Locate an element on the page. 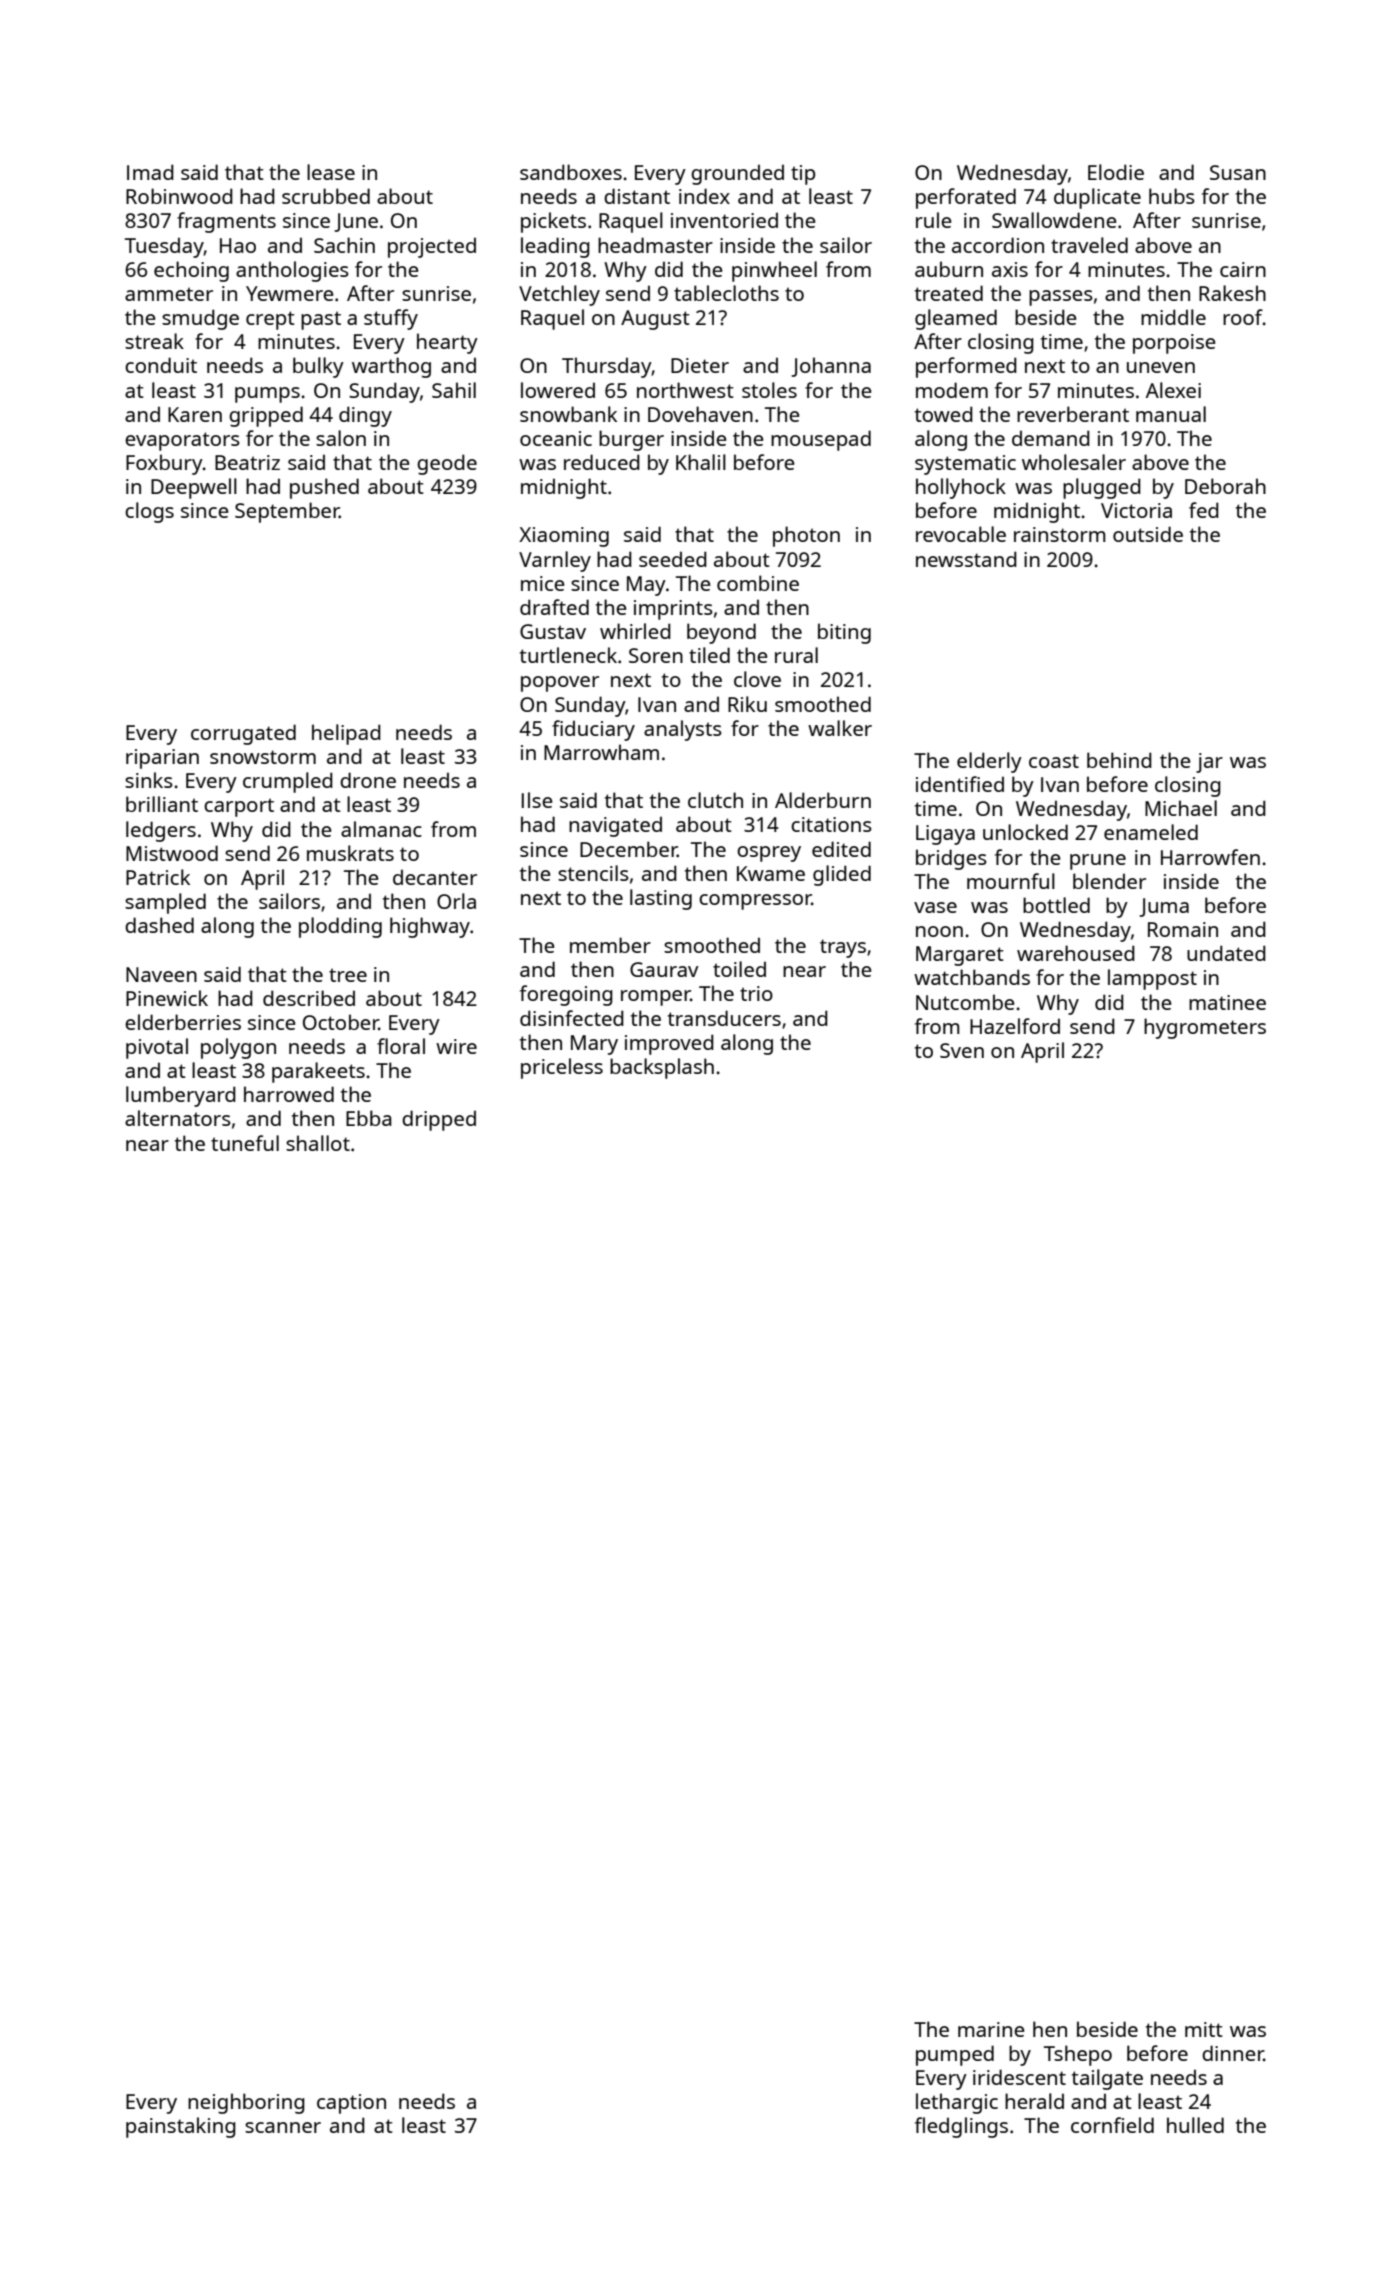  scanner is located at coordinates (283, 2127).
